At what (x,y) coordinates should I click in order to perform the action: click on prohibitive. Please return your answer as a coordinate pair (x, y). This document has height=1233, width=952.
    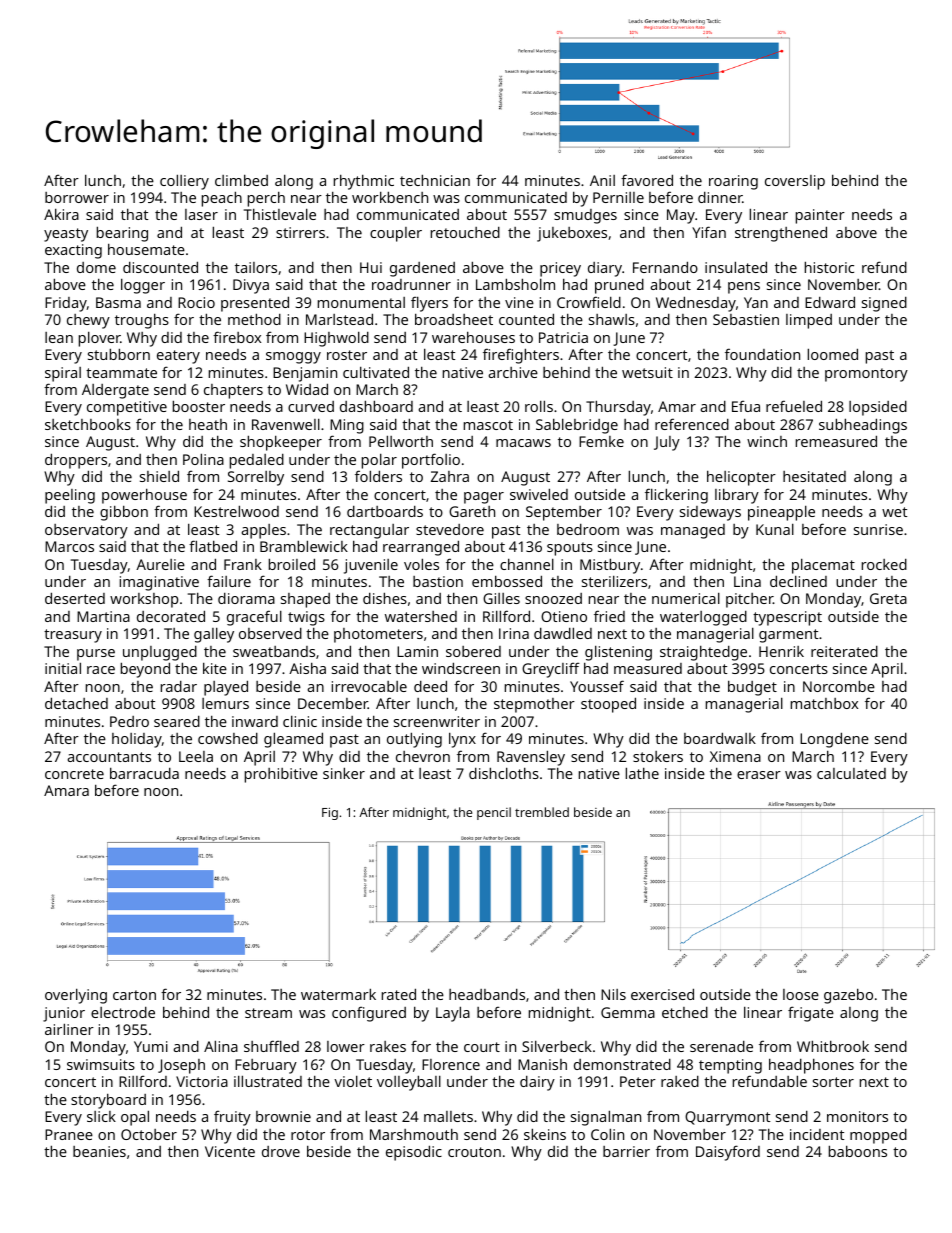
    Looking at the image, I should click on (281, 775).
